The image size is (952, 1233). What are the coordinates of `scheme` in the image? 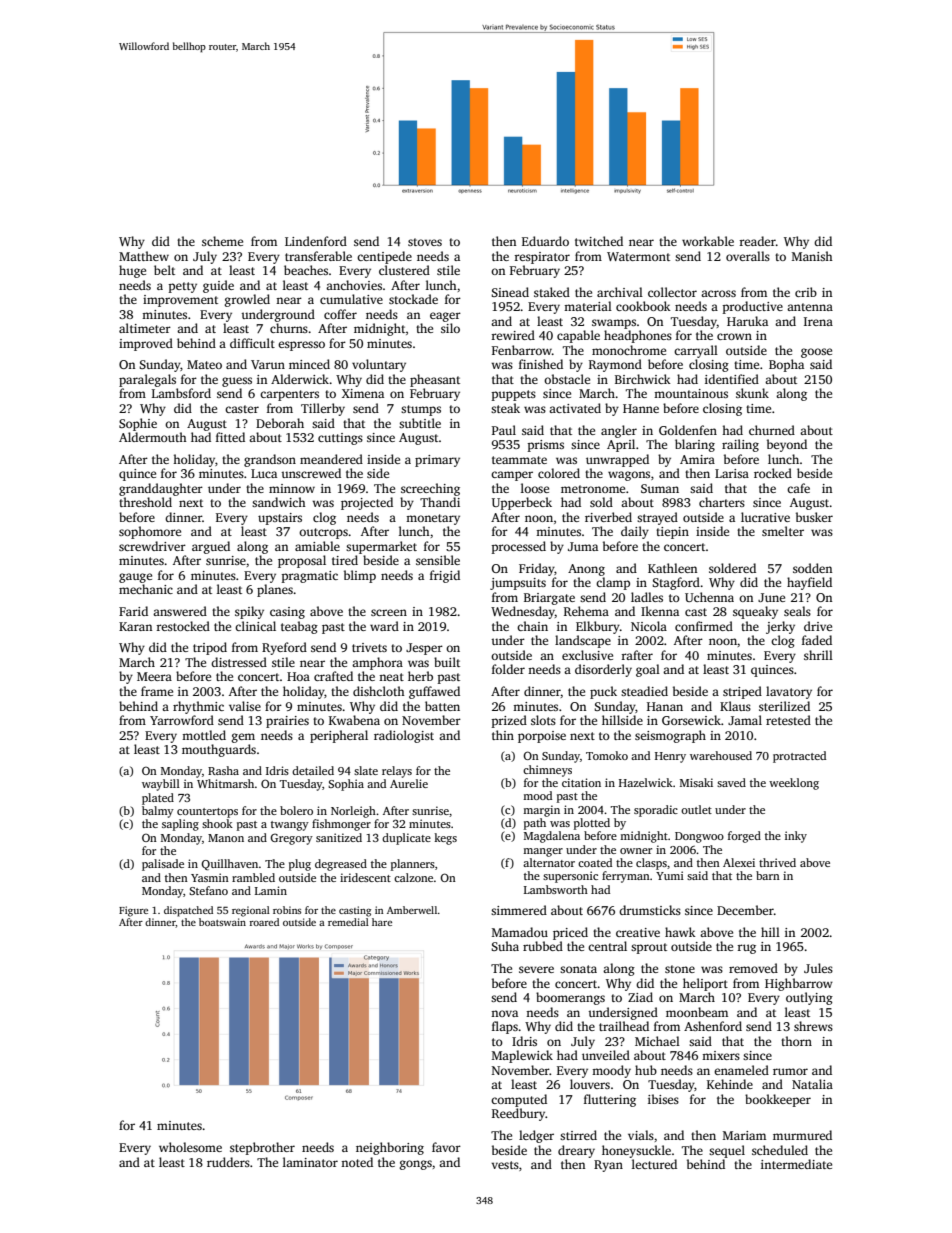 It's located at (222, 241).
